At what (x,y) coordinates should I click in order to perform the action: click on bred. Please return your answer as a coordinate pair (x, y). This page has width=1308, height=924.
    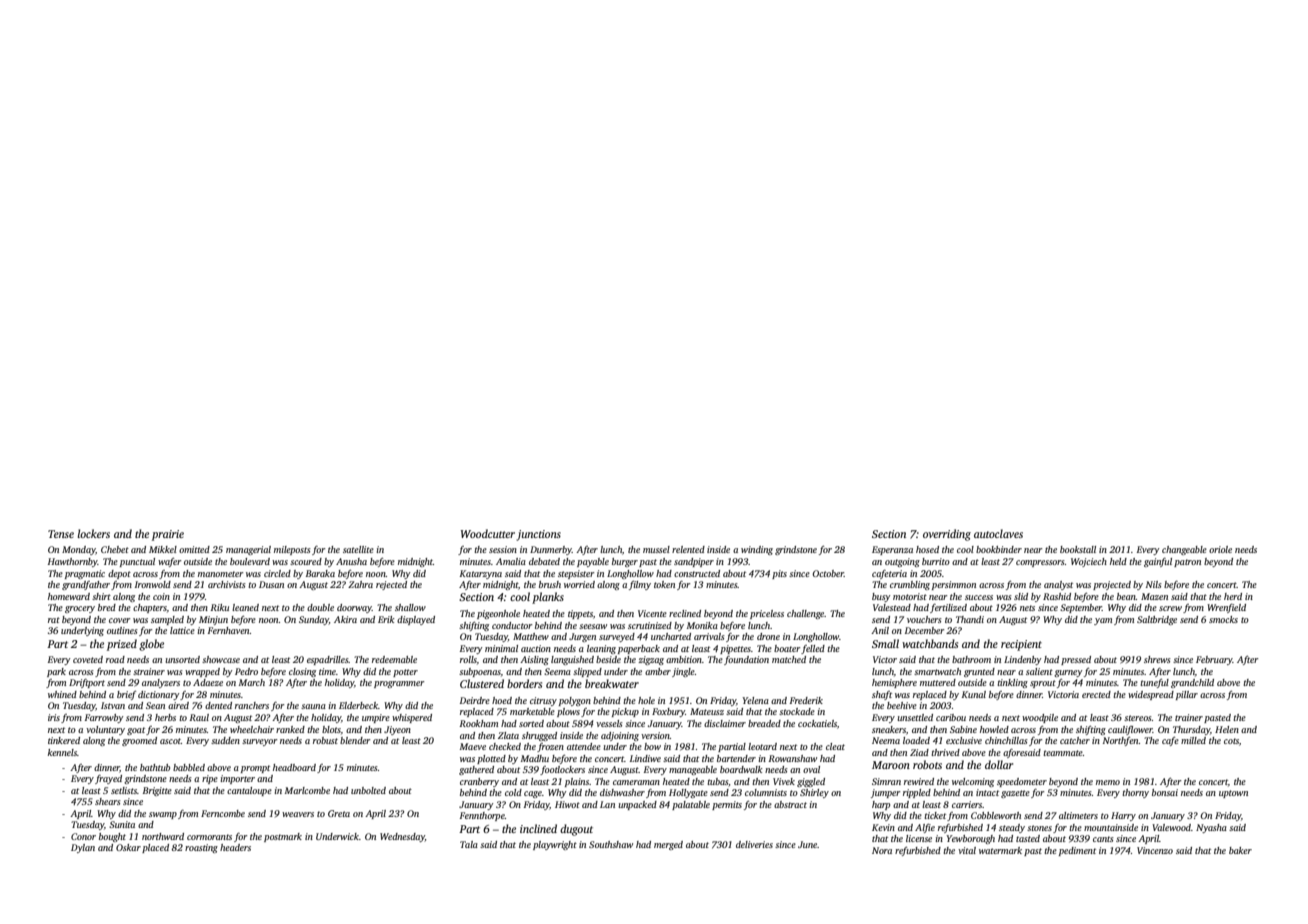
    Looking at the image, I should click on (107, 607).
